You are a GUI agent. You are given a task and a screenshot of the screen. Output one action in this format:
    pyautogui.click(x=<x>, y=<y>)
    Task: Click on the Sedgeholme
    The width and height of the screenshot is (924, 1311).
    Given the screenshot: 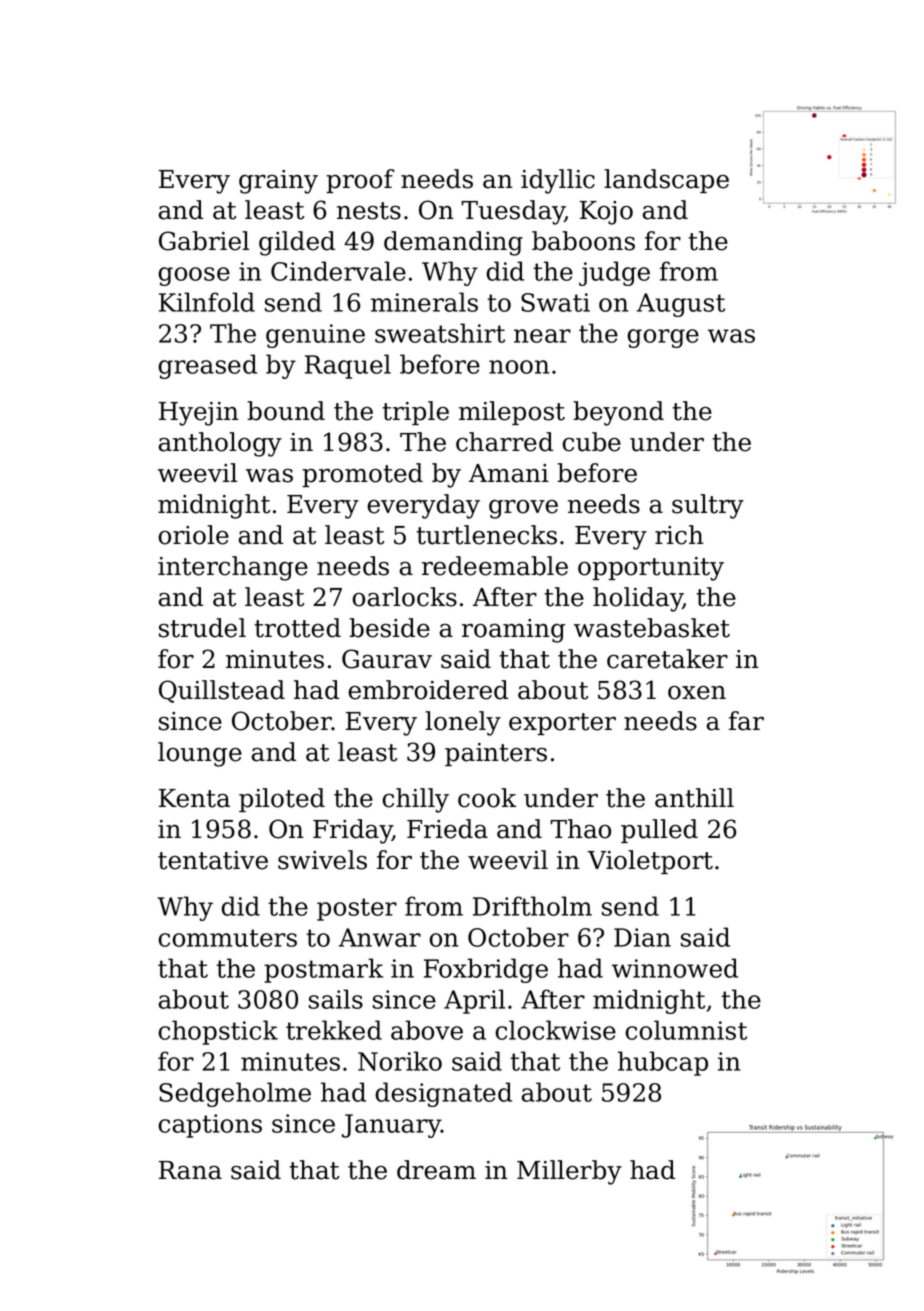 What is the action you would take?
    pyautogui.click(x=235, y=1094)
